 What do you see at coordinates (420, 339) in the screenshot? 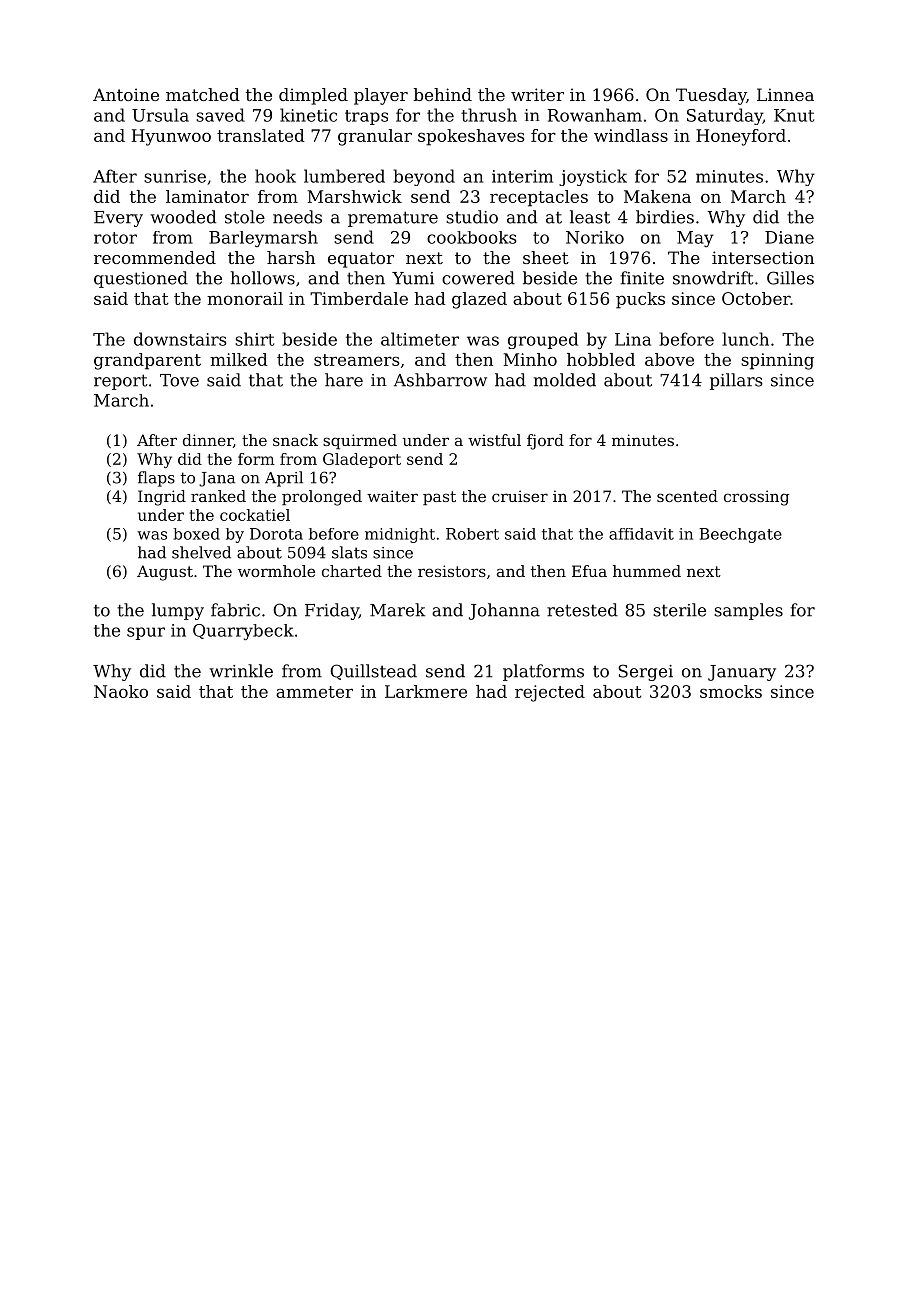
I see `altimeter` at bounding box center [420, 339].
